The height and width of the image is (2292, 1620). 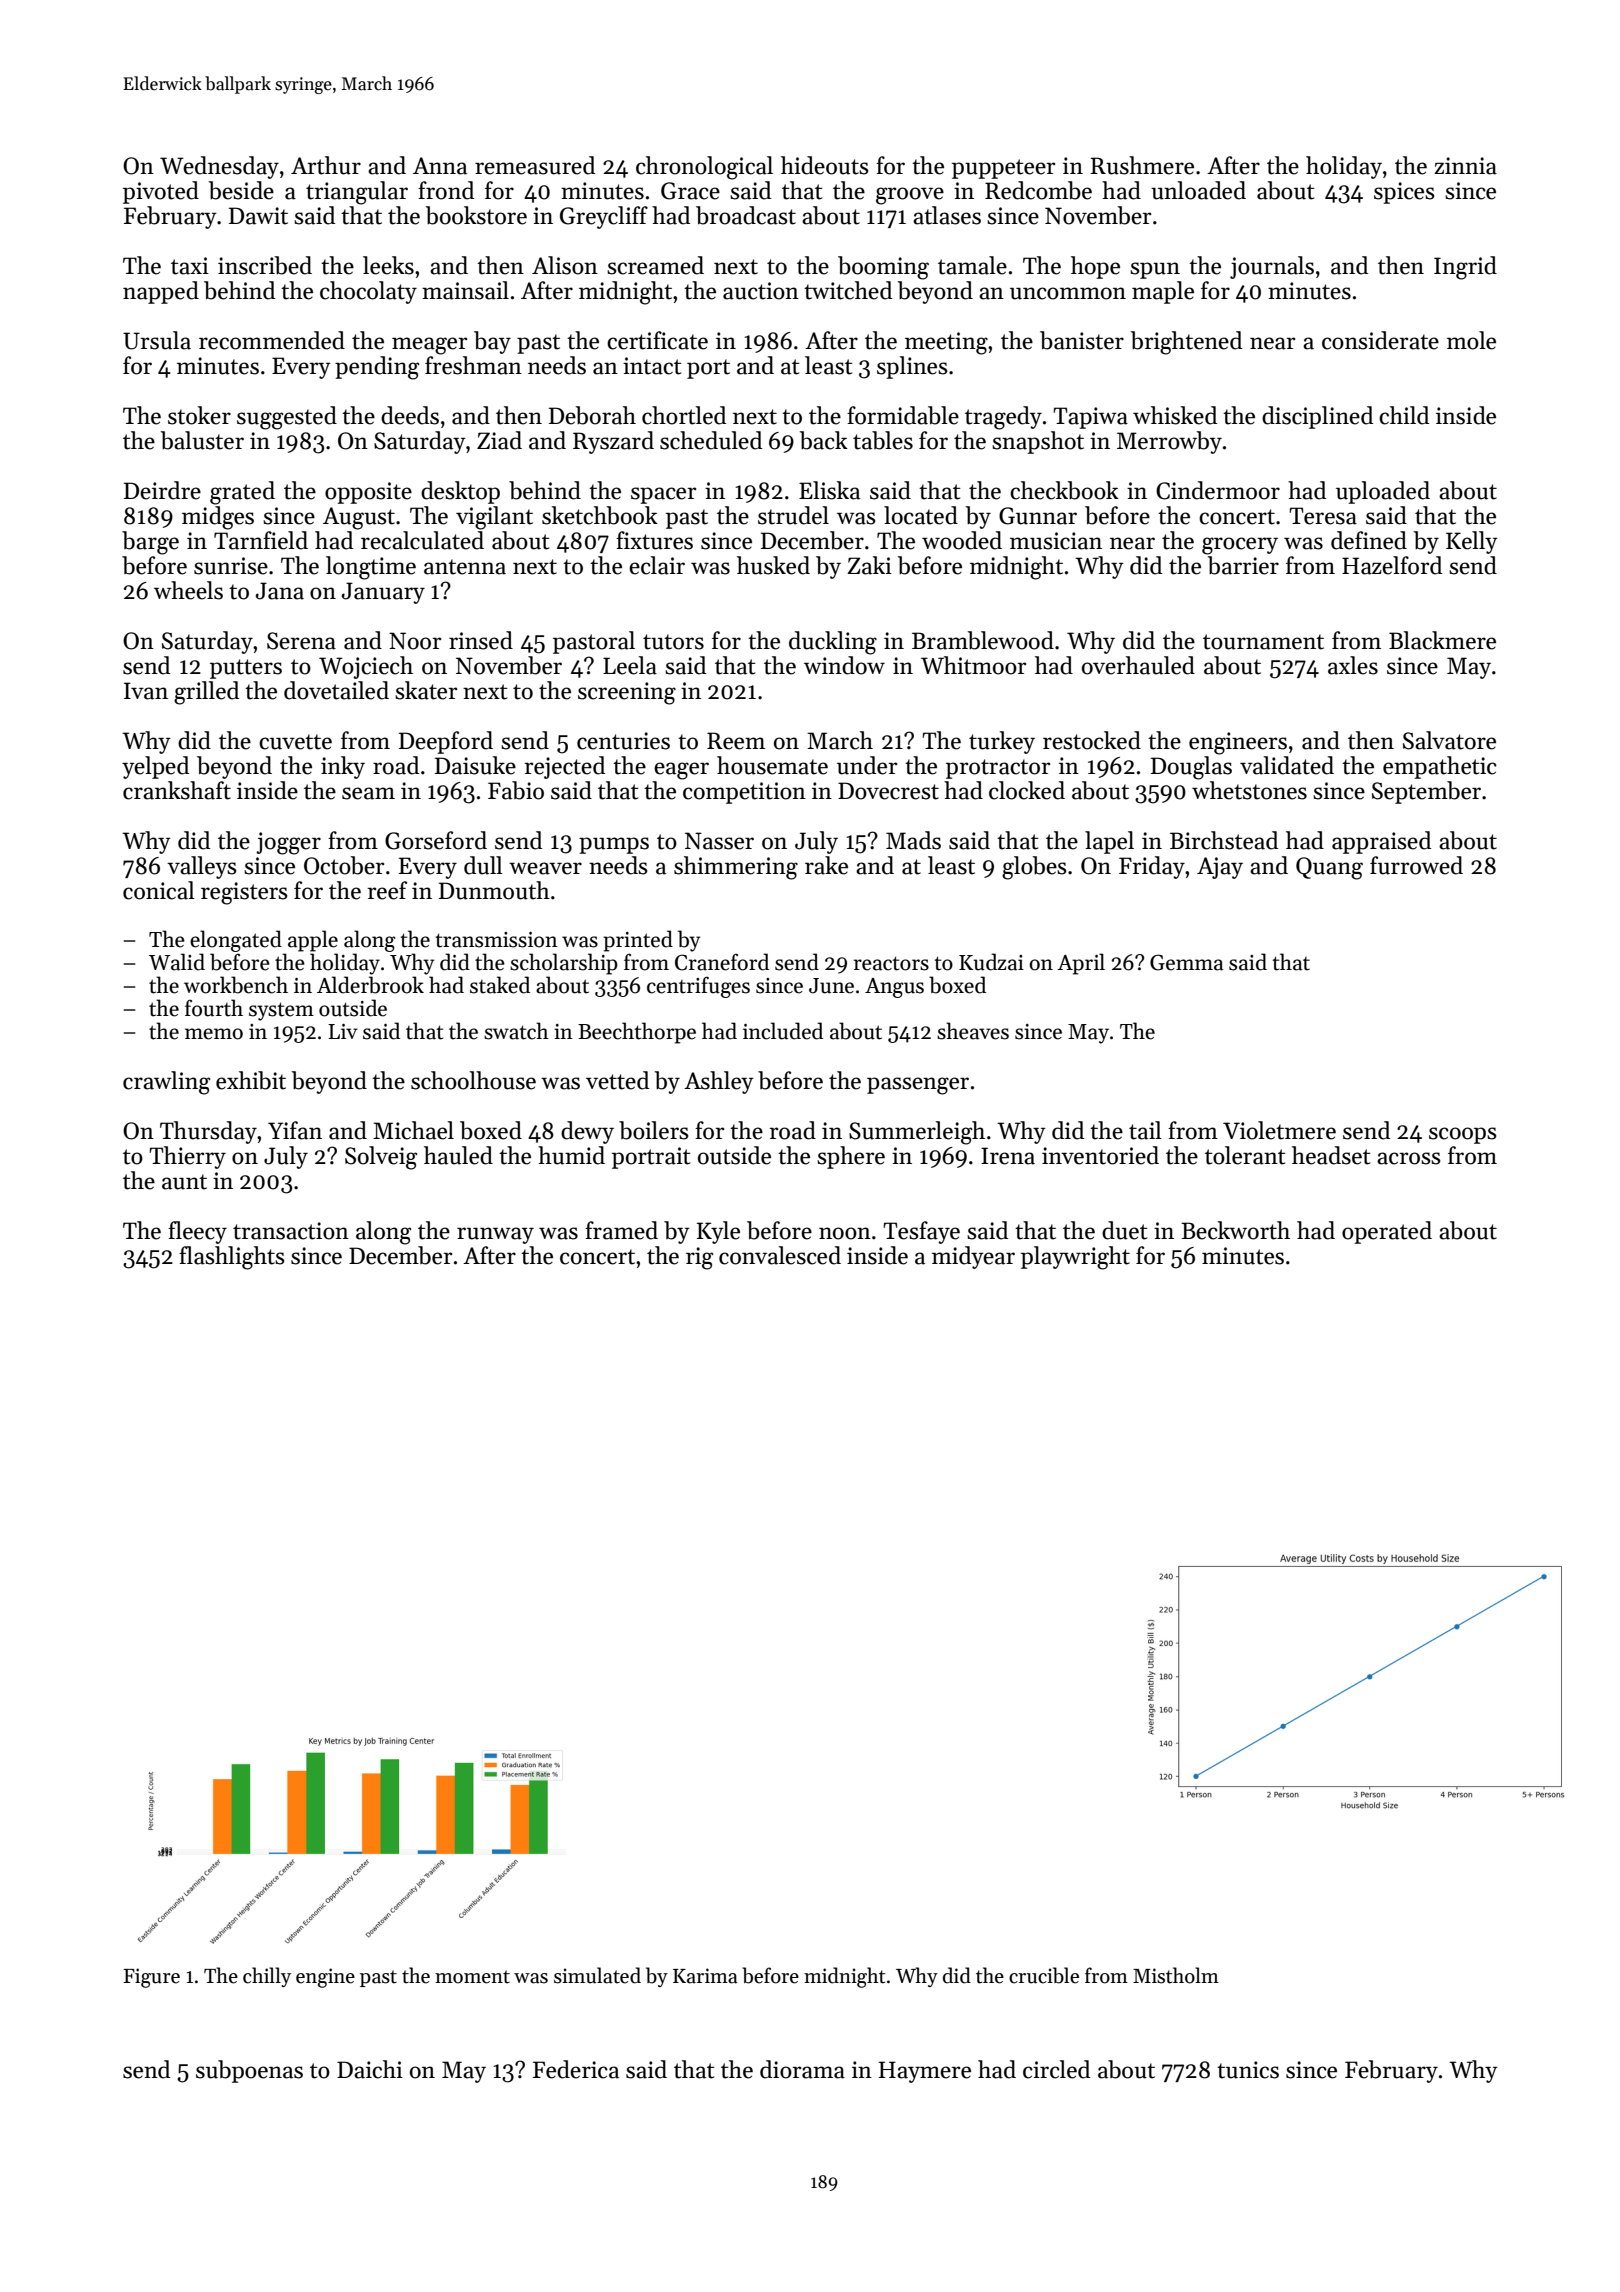 What do you see at coordinates (824, 165) in the image?
I see `hideouts` at bounding box center [824, 165].
